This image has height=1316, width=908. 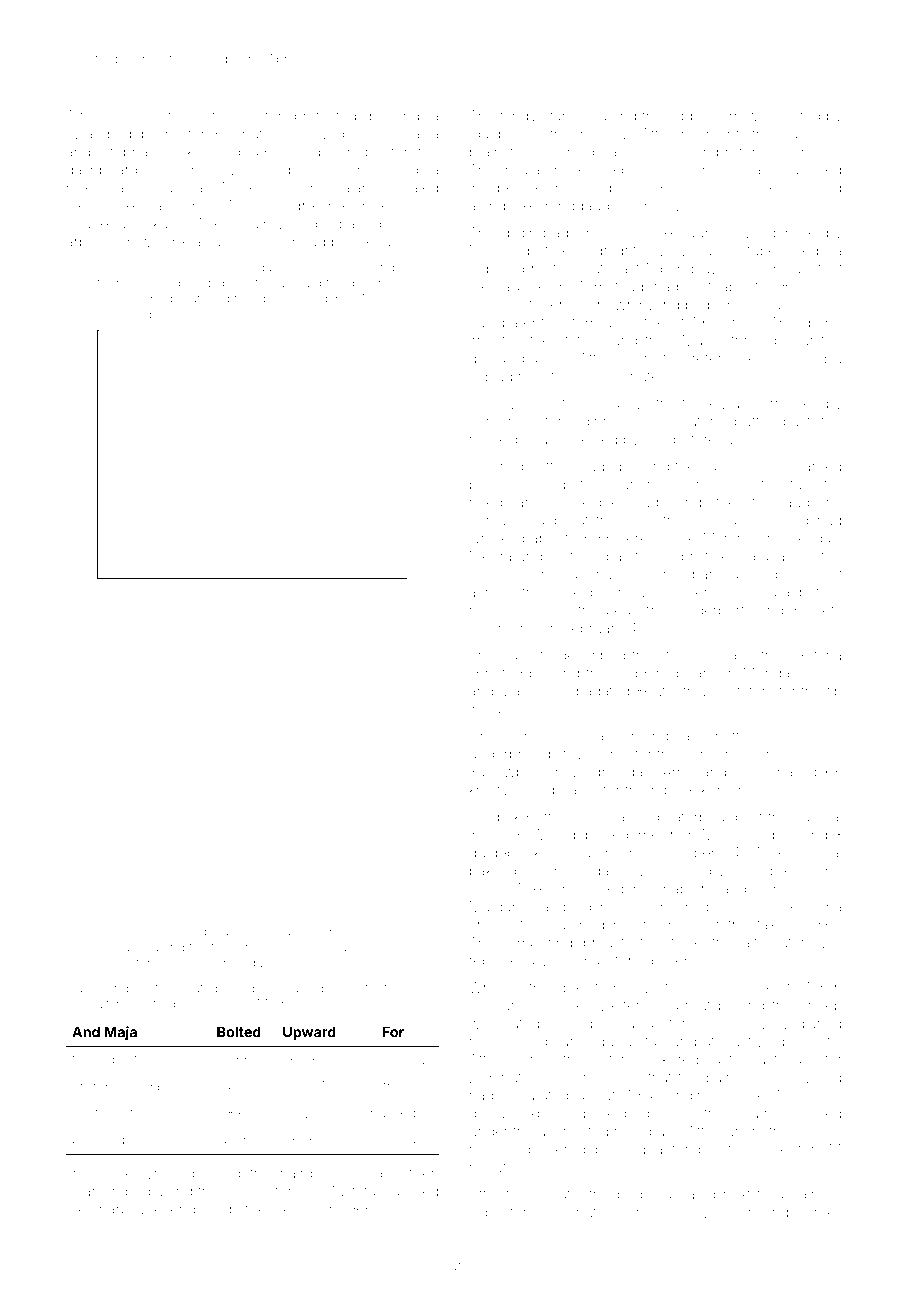 I want to click on crated, so click(x=800, y=116).
